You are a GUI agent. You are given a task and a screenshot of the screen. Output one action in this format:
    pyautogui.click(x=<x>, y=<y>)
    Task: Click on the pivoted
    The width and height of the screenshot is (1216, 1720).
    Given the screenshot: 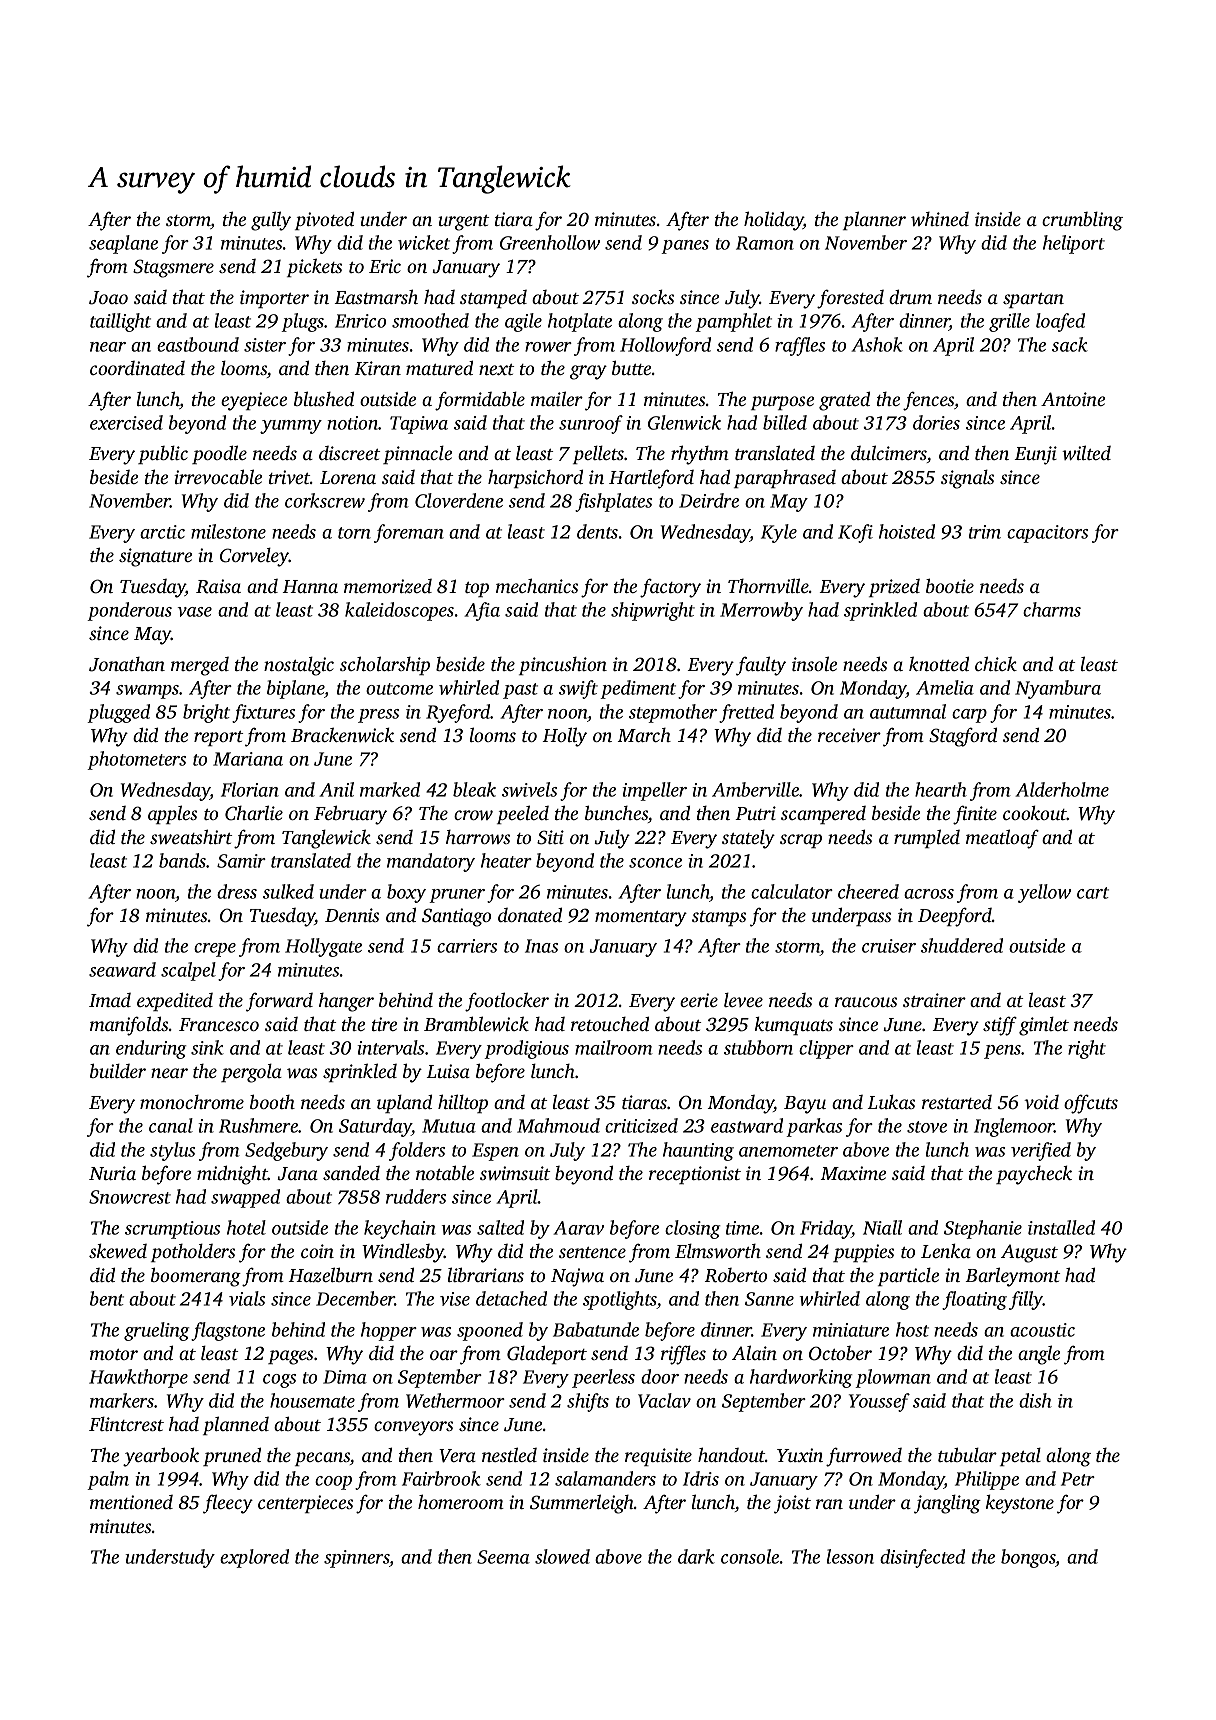 What is the action you would take?
    pyautogui.click(x=324, y=220)
